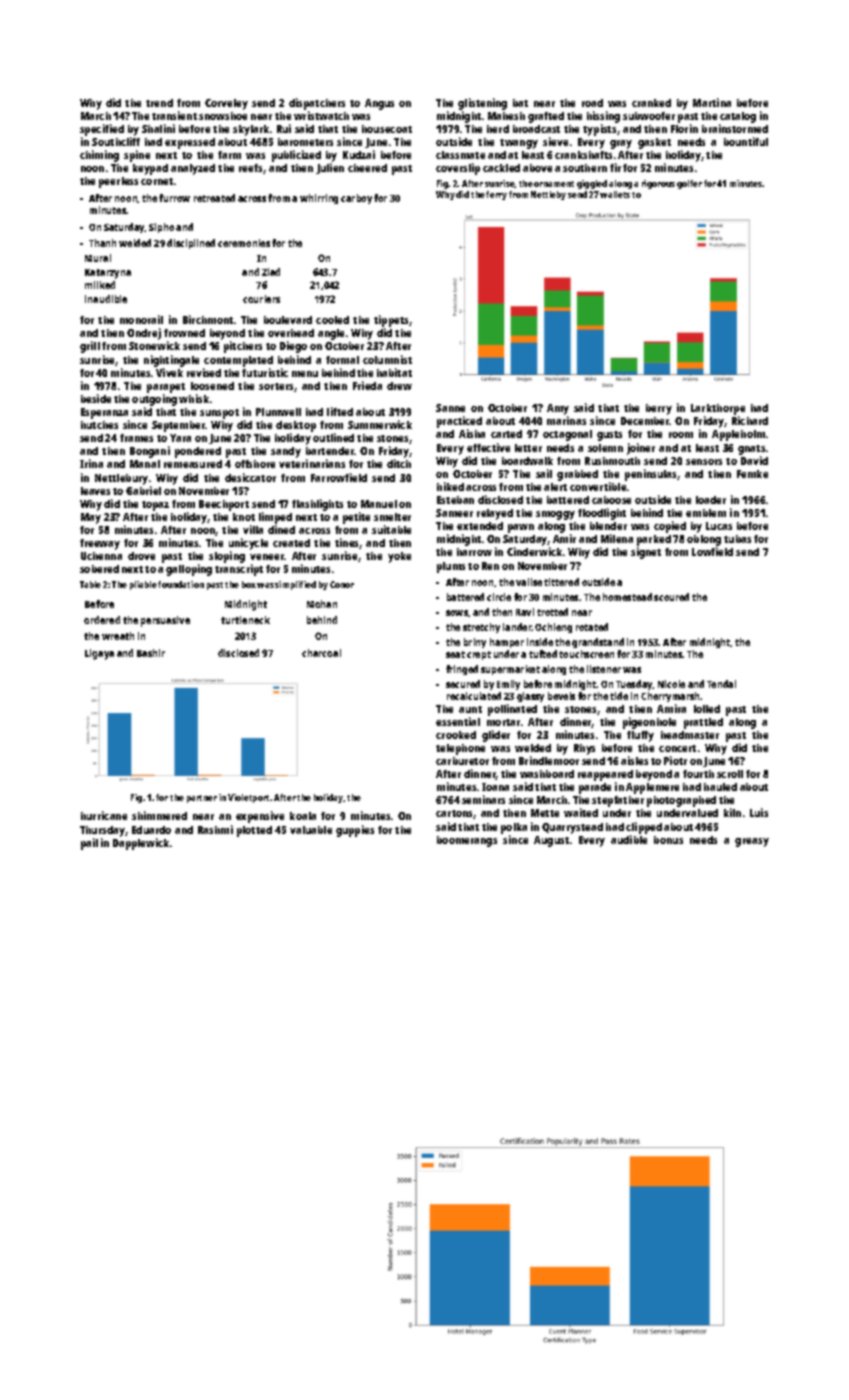  What do you see at coordinates (738, 435) in the page?
I see `Appleholm` at bounding box center [738, 435].
